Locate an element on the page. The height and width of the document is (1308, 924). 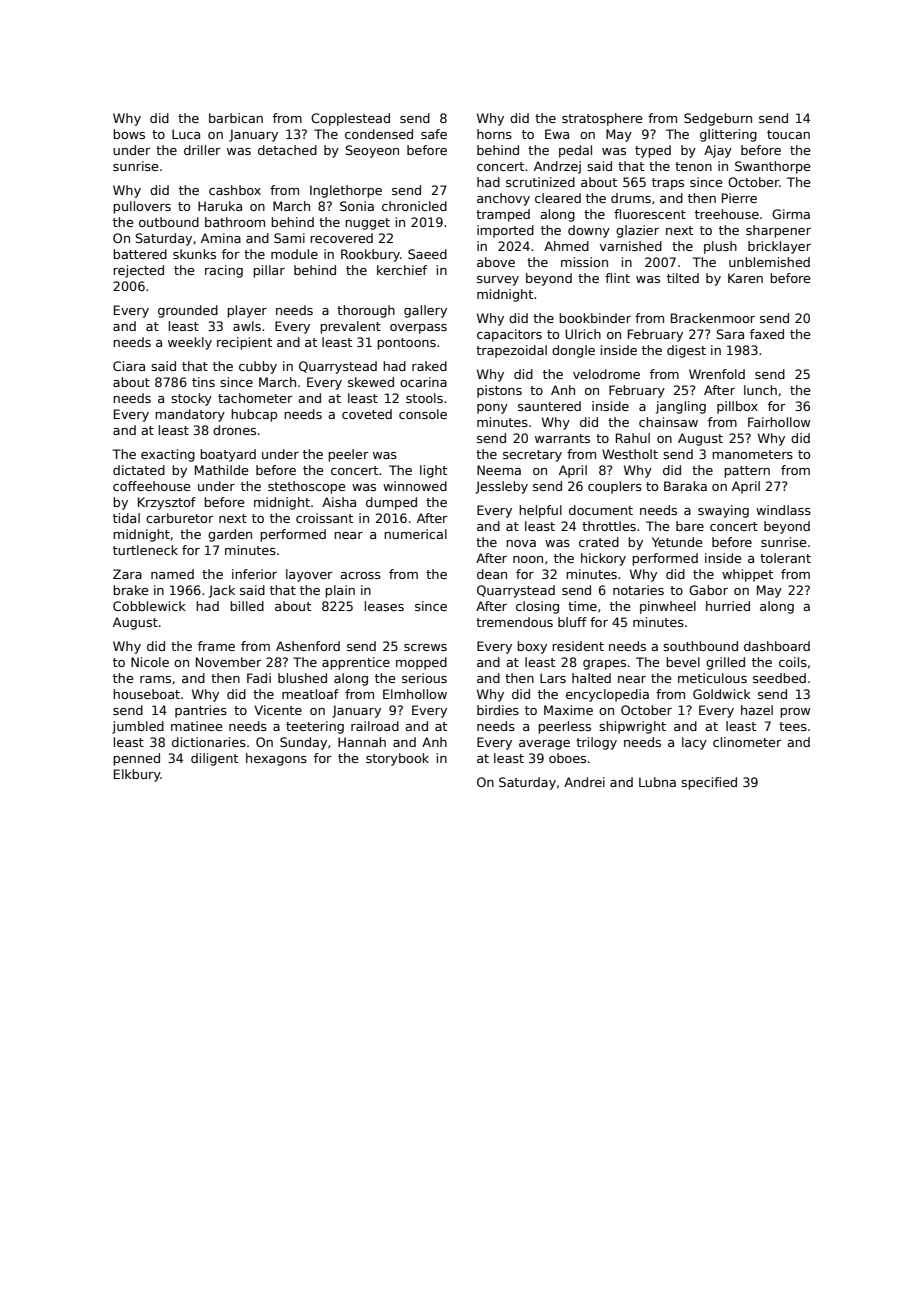
Seoyeon is located at coordinates (372, 151).
